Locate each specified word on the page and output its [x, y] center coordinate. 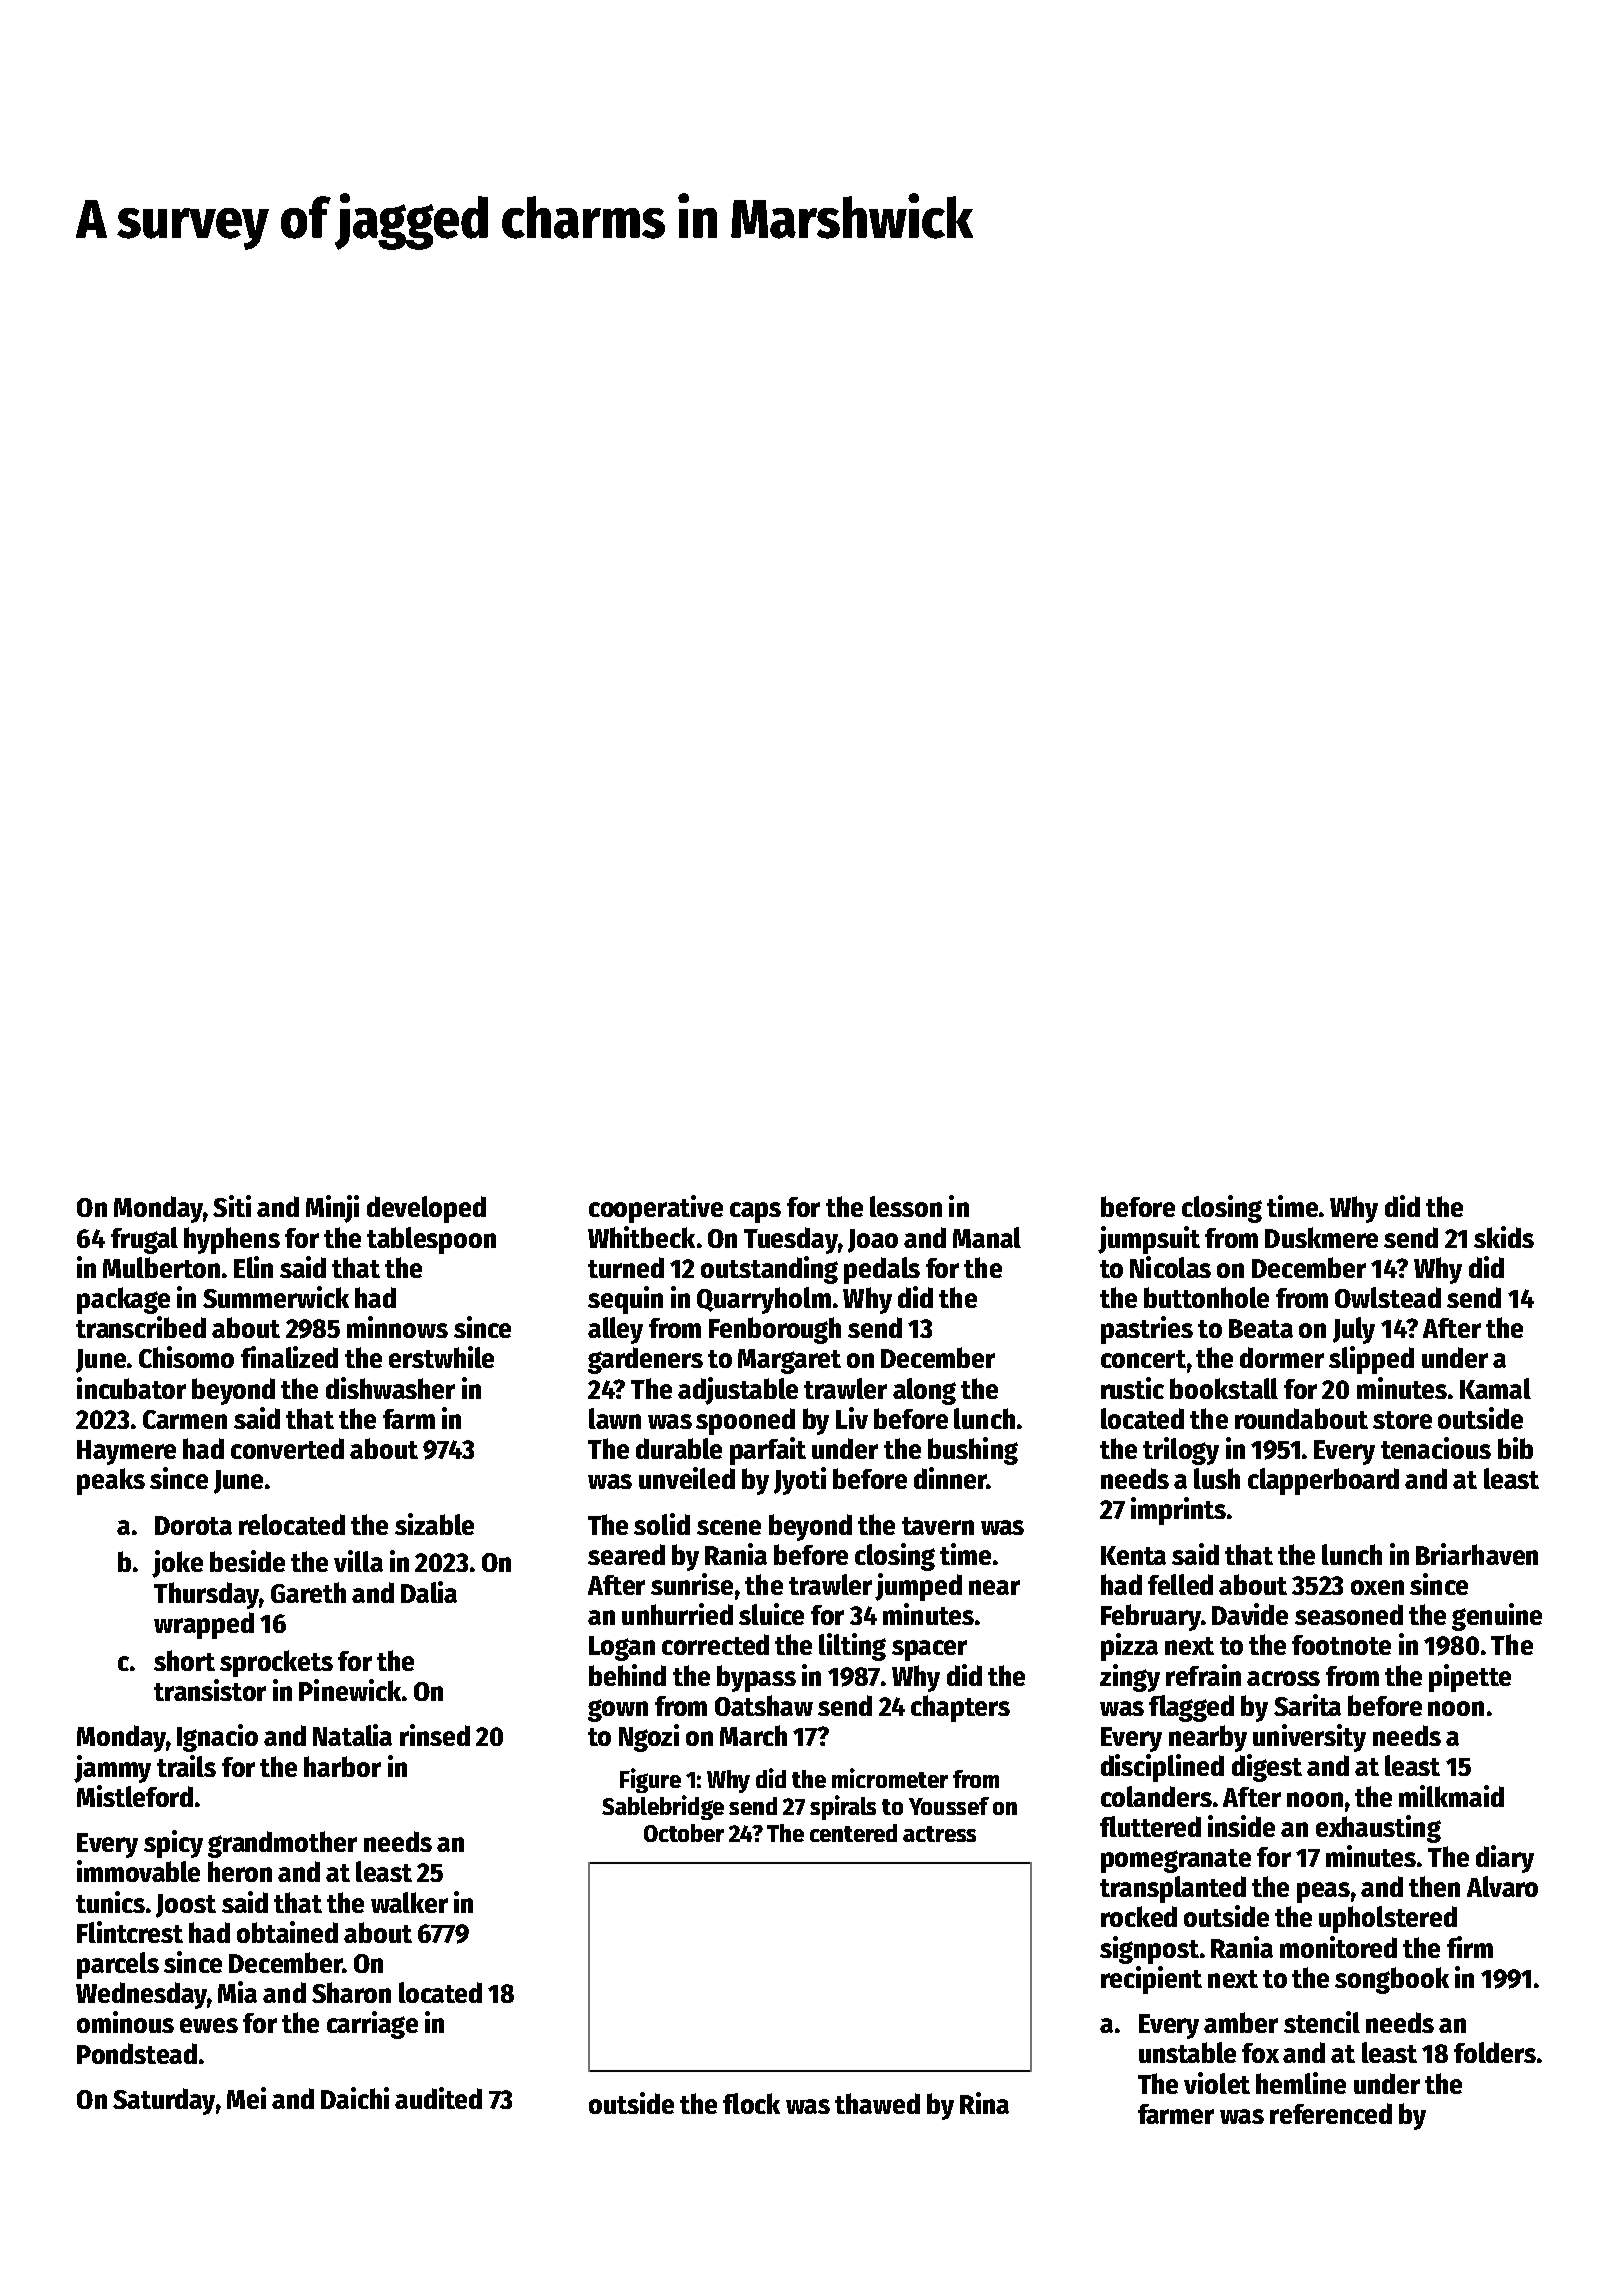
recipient [1151, 1980]
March [753, 1735]
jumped [918, 1587]
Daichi [355, 2098]
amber [1241, 2022]
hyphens [232, 1240]
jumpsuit [1149, 1240]
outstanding [769, 1270]
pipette [1470, 1678]
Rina [984, 2103]
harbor [342, 1766]
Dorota [193, 1525]
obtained [287, 1932]
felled [1180, 1584]
